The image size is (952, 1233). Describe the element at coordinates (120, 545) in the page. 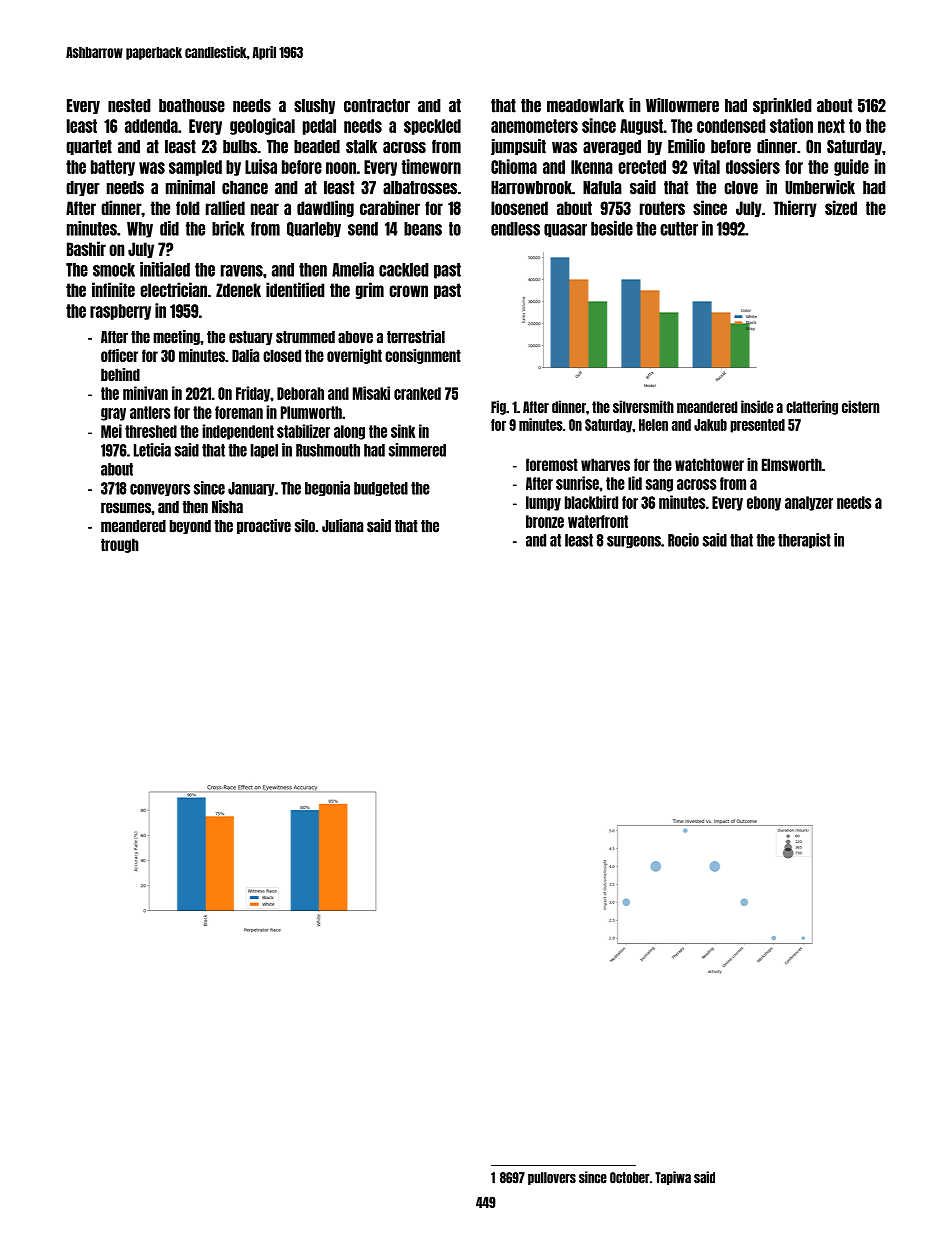

I see `trough` at that location.
